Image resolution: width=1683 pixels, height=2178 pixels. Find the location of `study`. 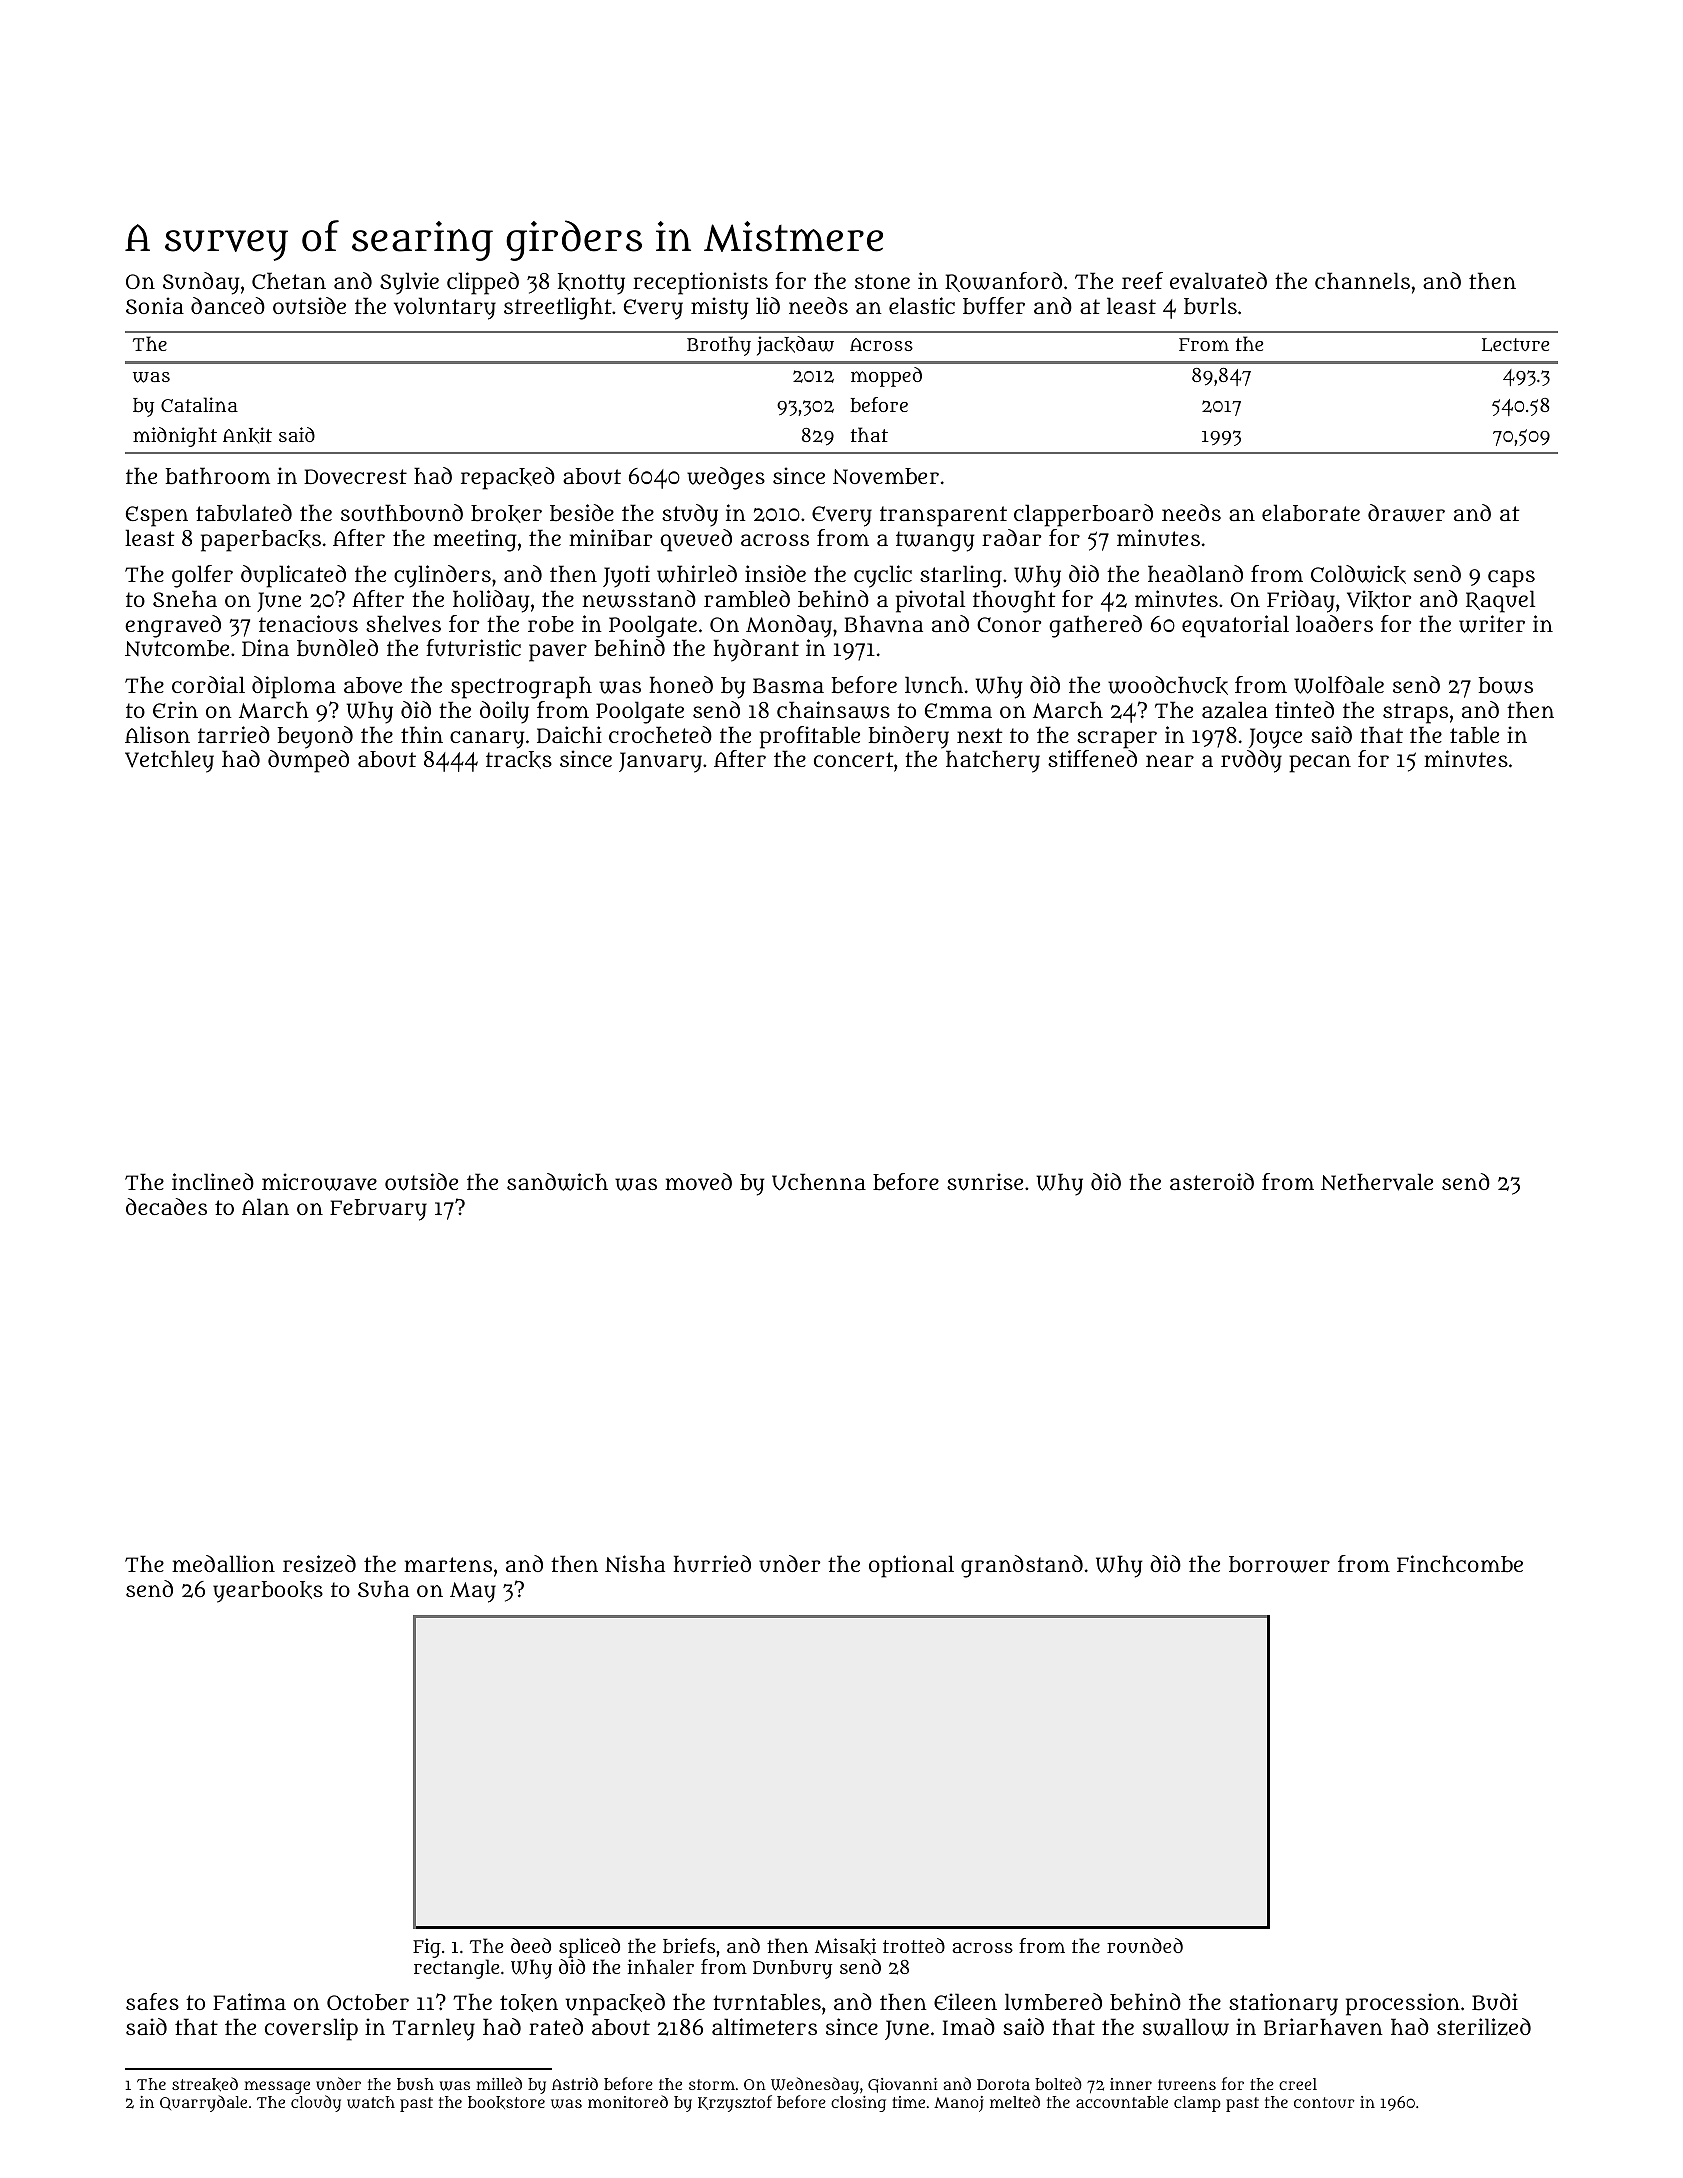

study is located at coordinates (690, 515).
